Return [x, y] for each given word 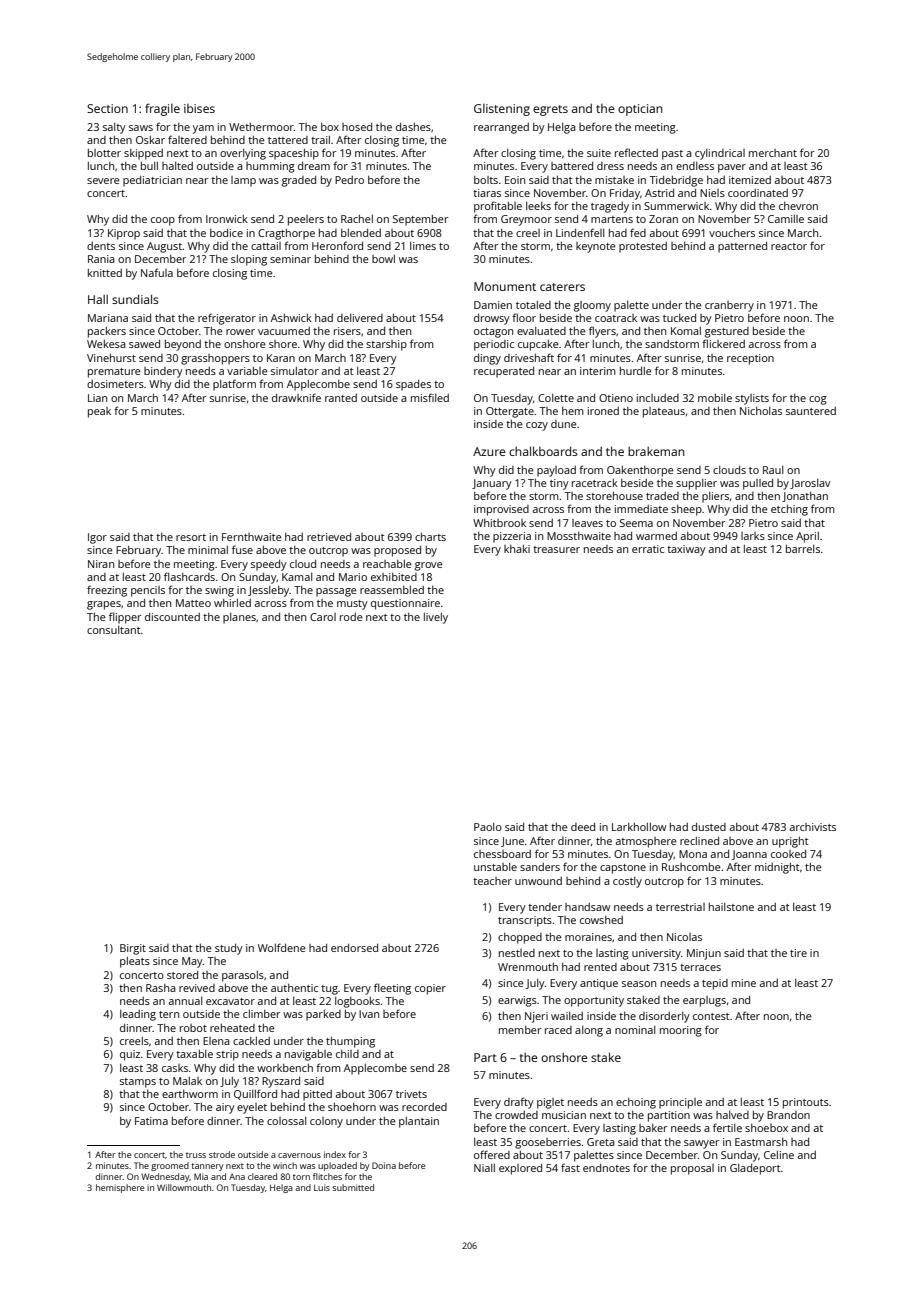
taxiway [686, 550]
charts [430, 537]
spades [413, 385]
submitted [353, 1187]
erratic [648, 549]
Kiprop [124, 234]
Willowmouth [184, 1187]
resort [191, 537]
